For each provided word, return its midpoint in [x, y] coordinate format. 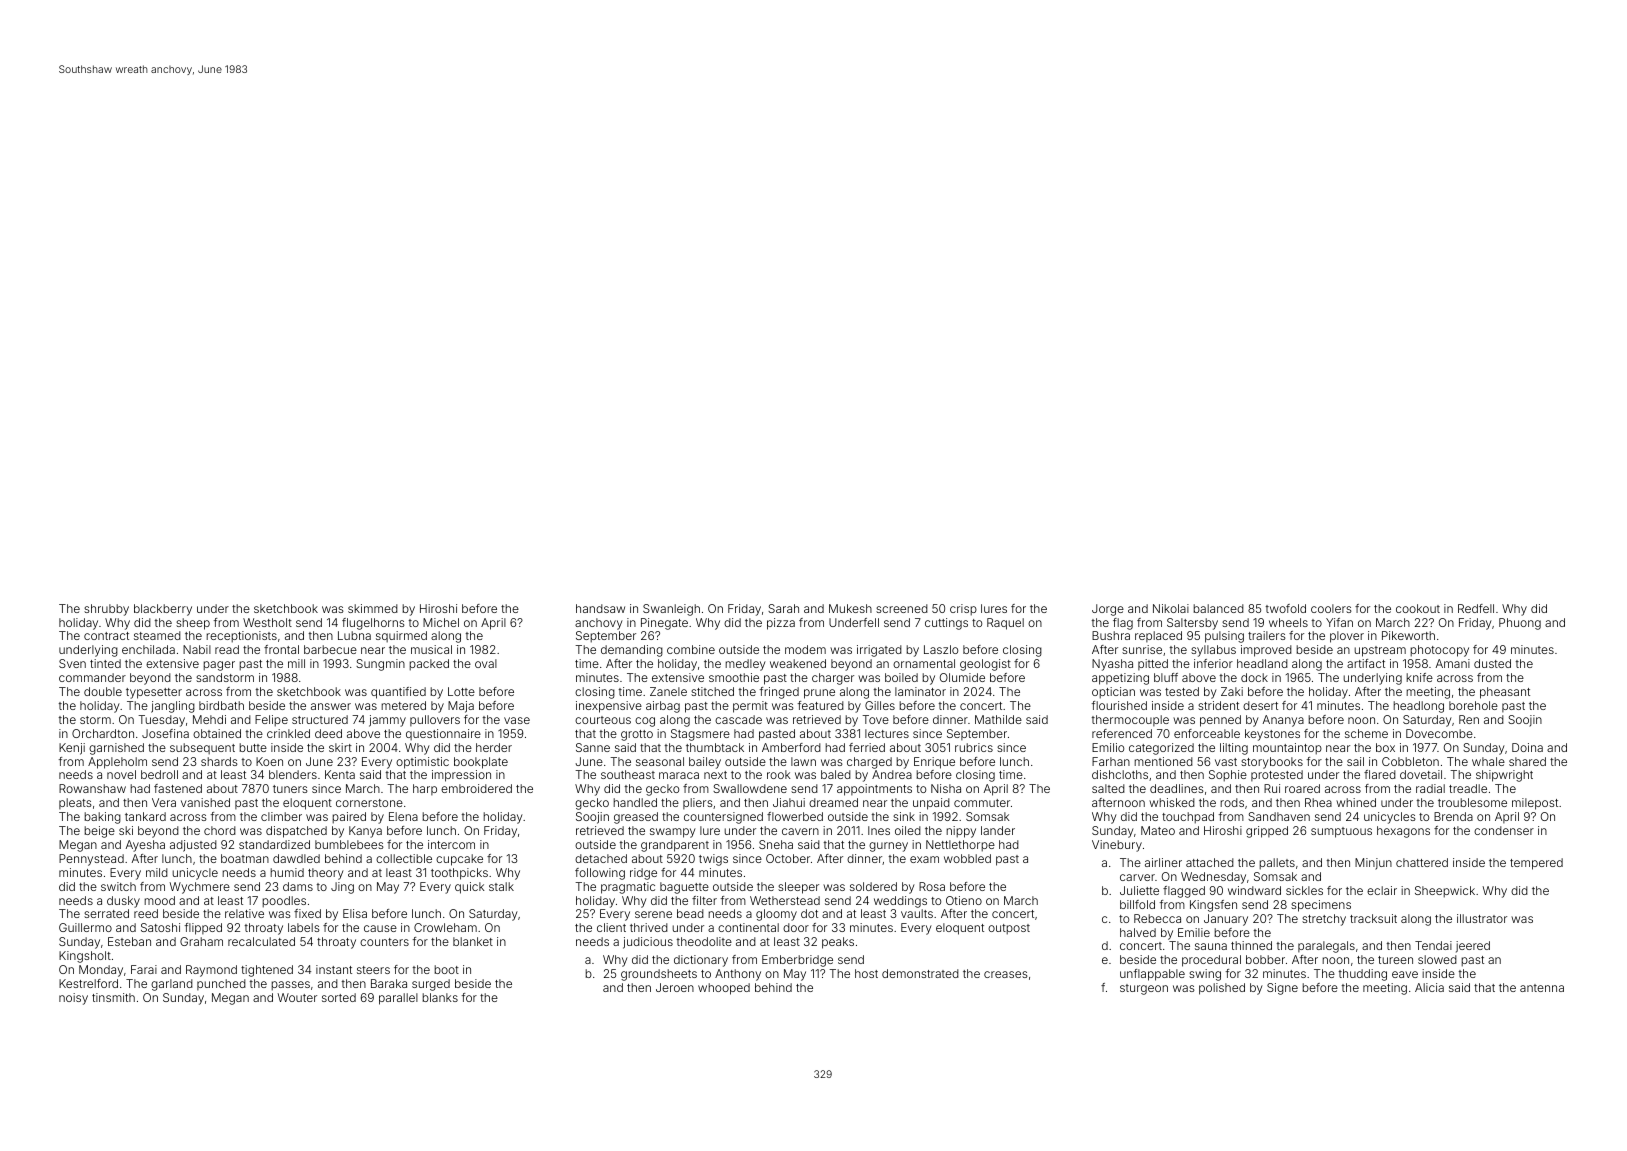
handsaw [600, 608]
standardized [274, 844]
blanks [440, 997]
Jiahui [789, 802]
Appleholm [117, 763]
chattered [1422, 862]
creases [1006, 974]
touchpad [1188, 818]
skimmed [373, 608]
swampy [673, 833]
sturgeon [1144, 989]
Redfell [1476, 608]
